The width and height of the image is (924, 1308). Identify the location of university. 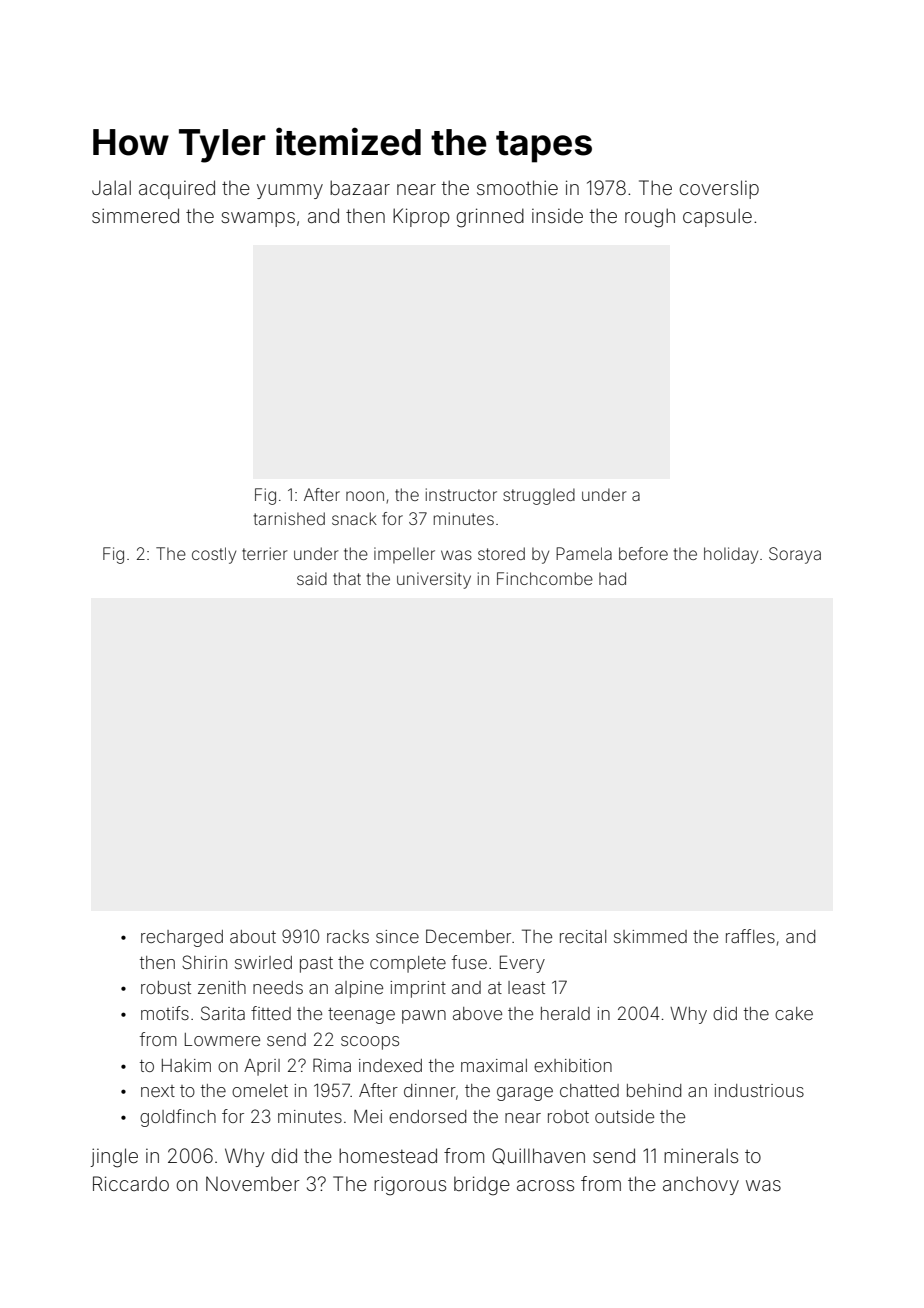
(434, 580).
